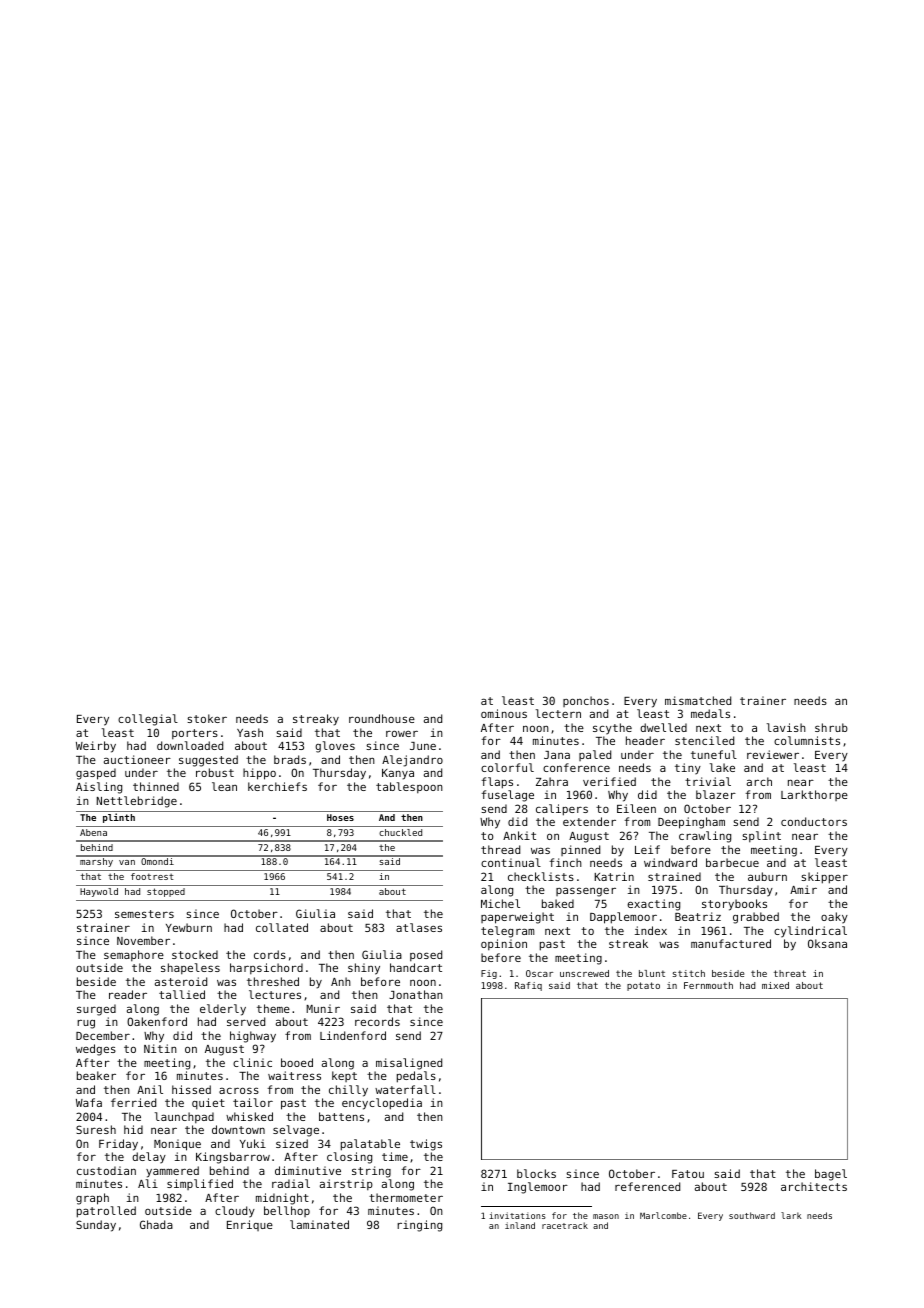 Image resolution: width=924 pixels, height=1308 pixels. Describe the element at coordinates (96, 1226) in the image. I see `Sunday` at that location.
